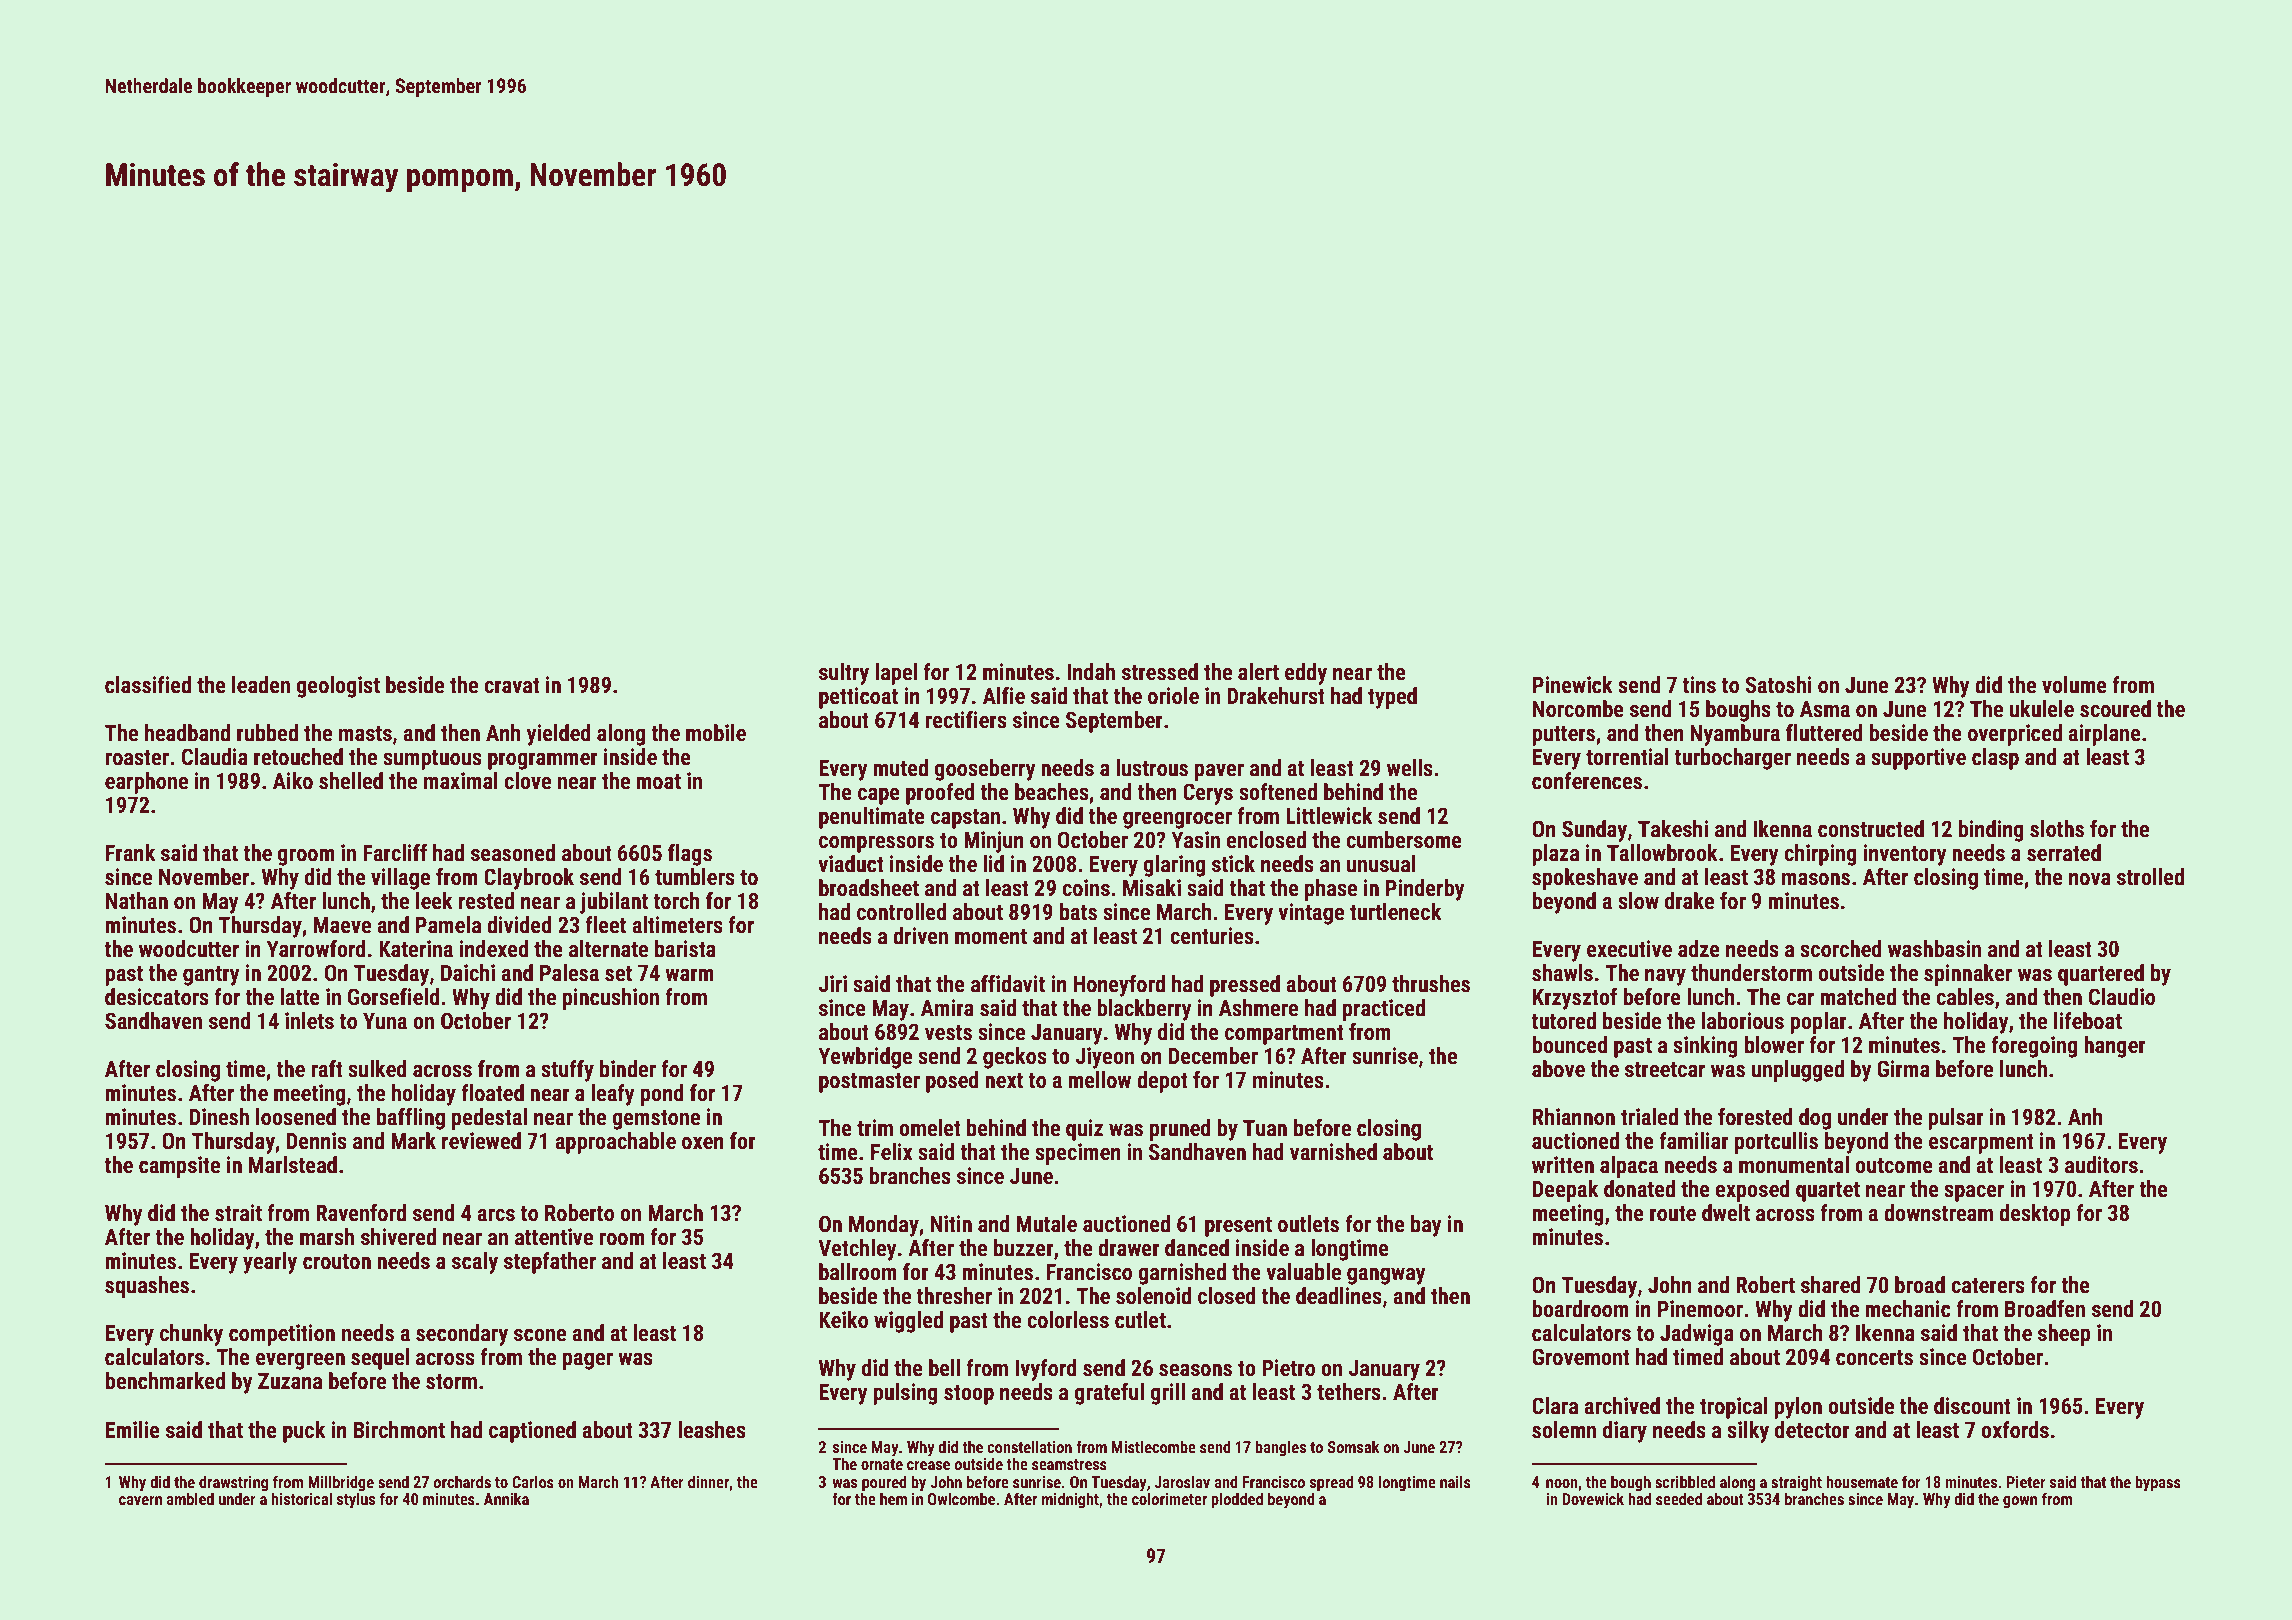  I want to click on raft, so click(327, 1069).
